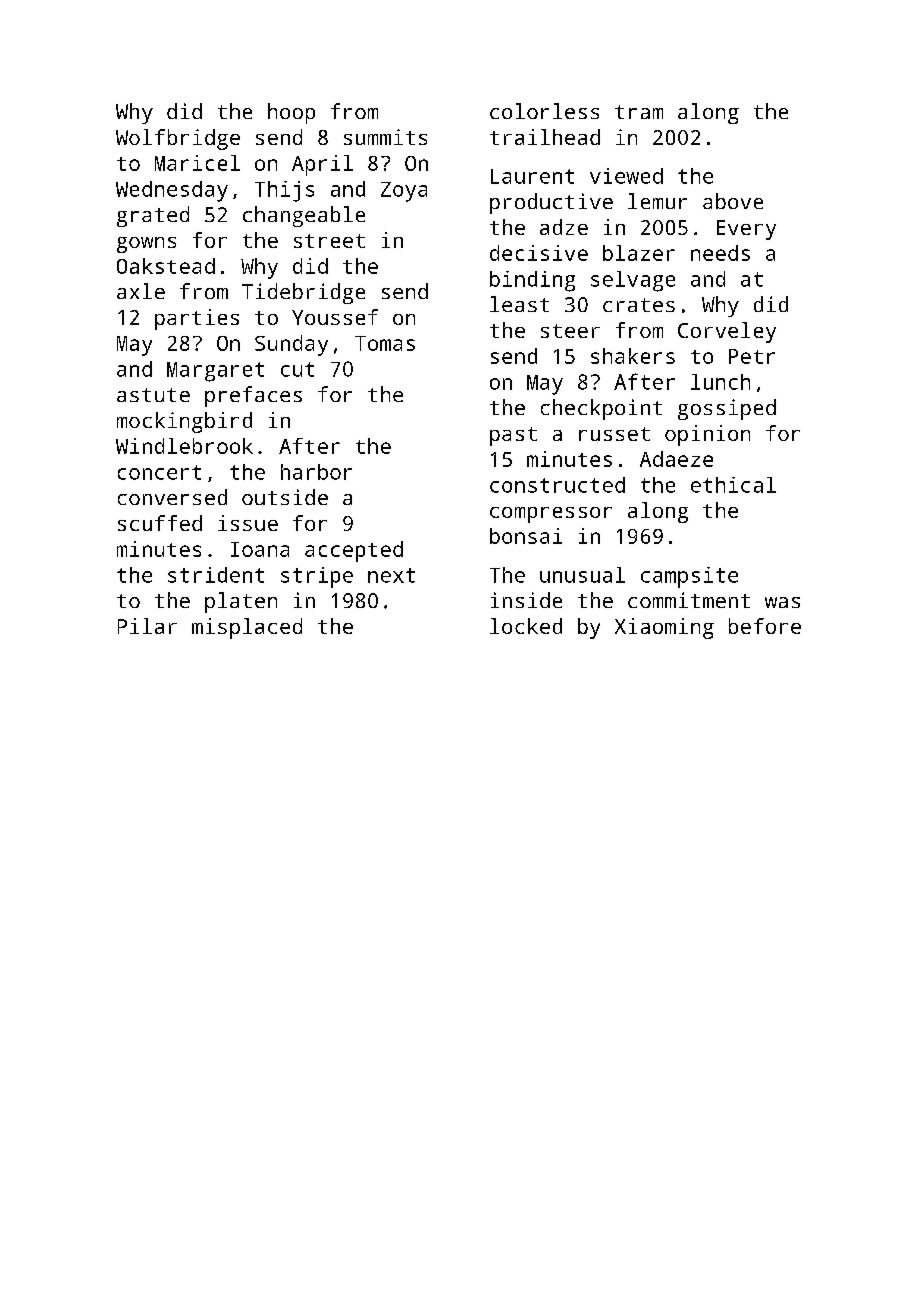  I want to click on misplaced, so click(247, 628).
